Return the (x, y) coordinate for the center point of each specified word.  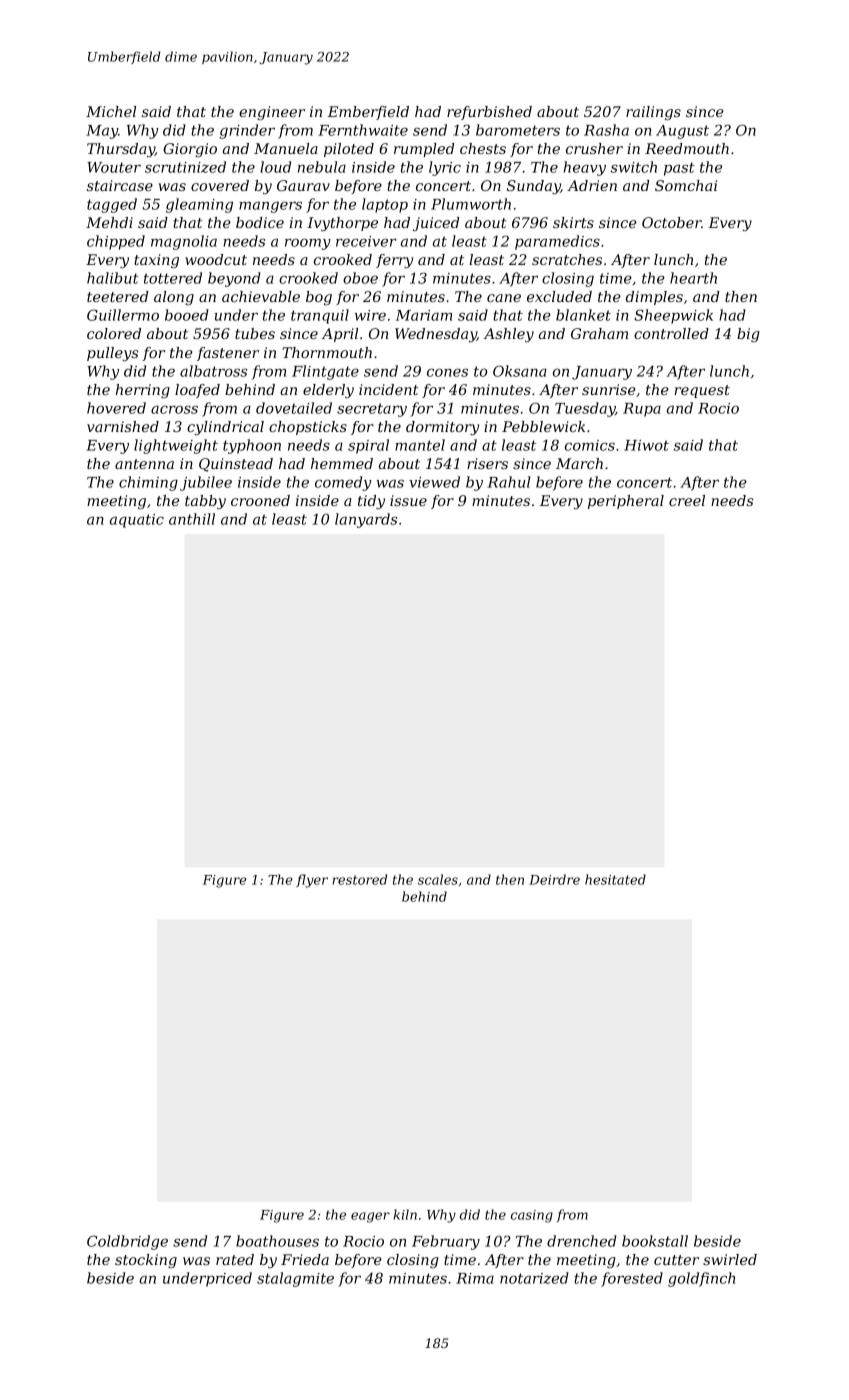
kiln (405, 1214)
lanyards (366, 520)
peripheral (626, 502)
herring (143, 391)
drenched (582, 1241)
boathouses (277, 1241)
